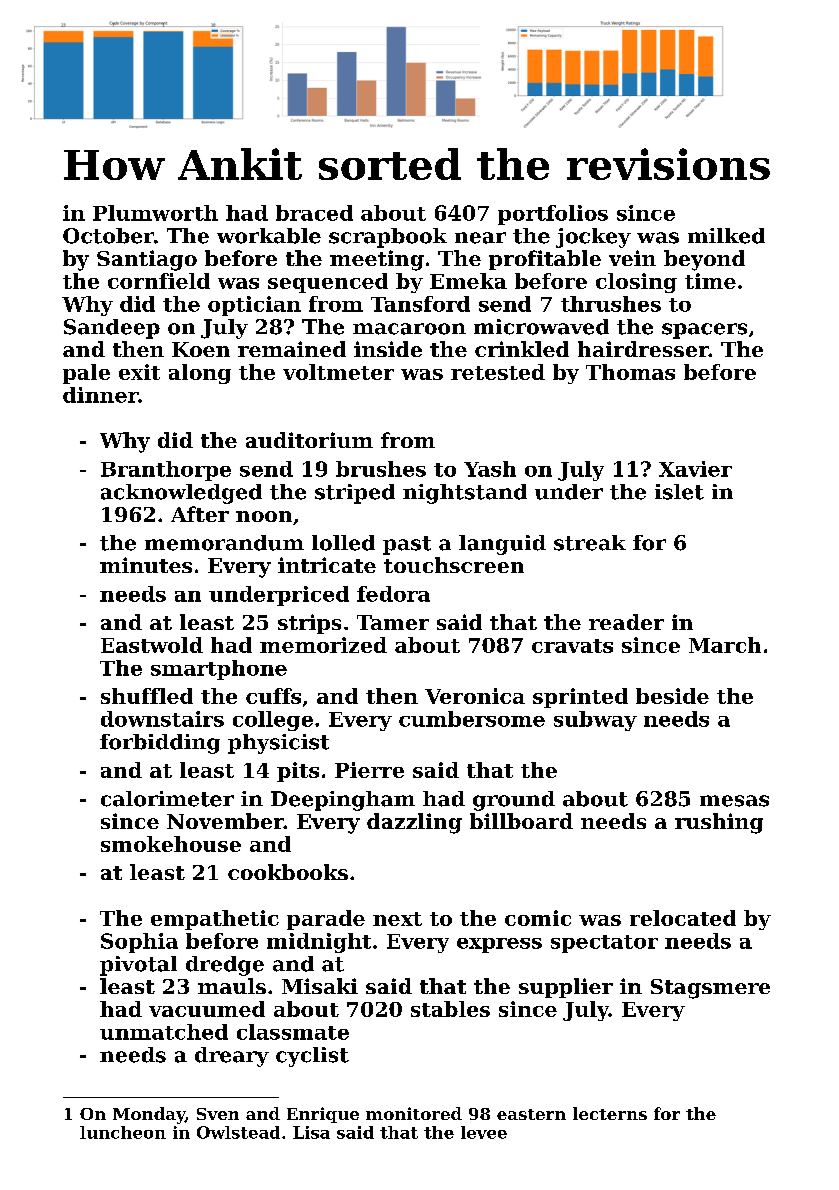 The height and width of the screenshot is (1190, 839). What do you see at coordinates (123, 1132) in the screenshot?
I see `luncheon` at bounding box center [123, 1132].
